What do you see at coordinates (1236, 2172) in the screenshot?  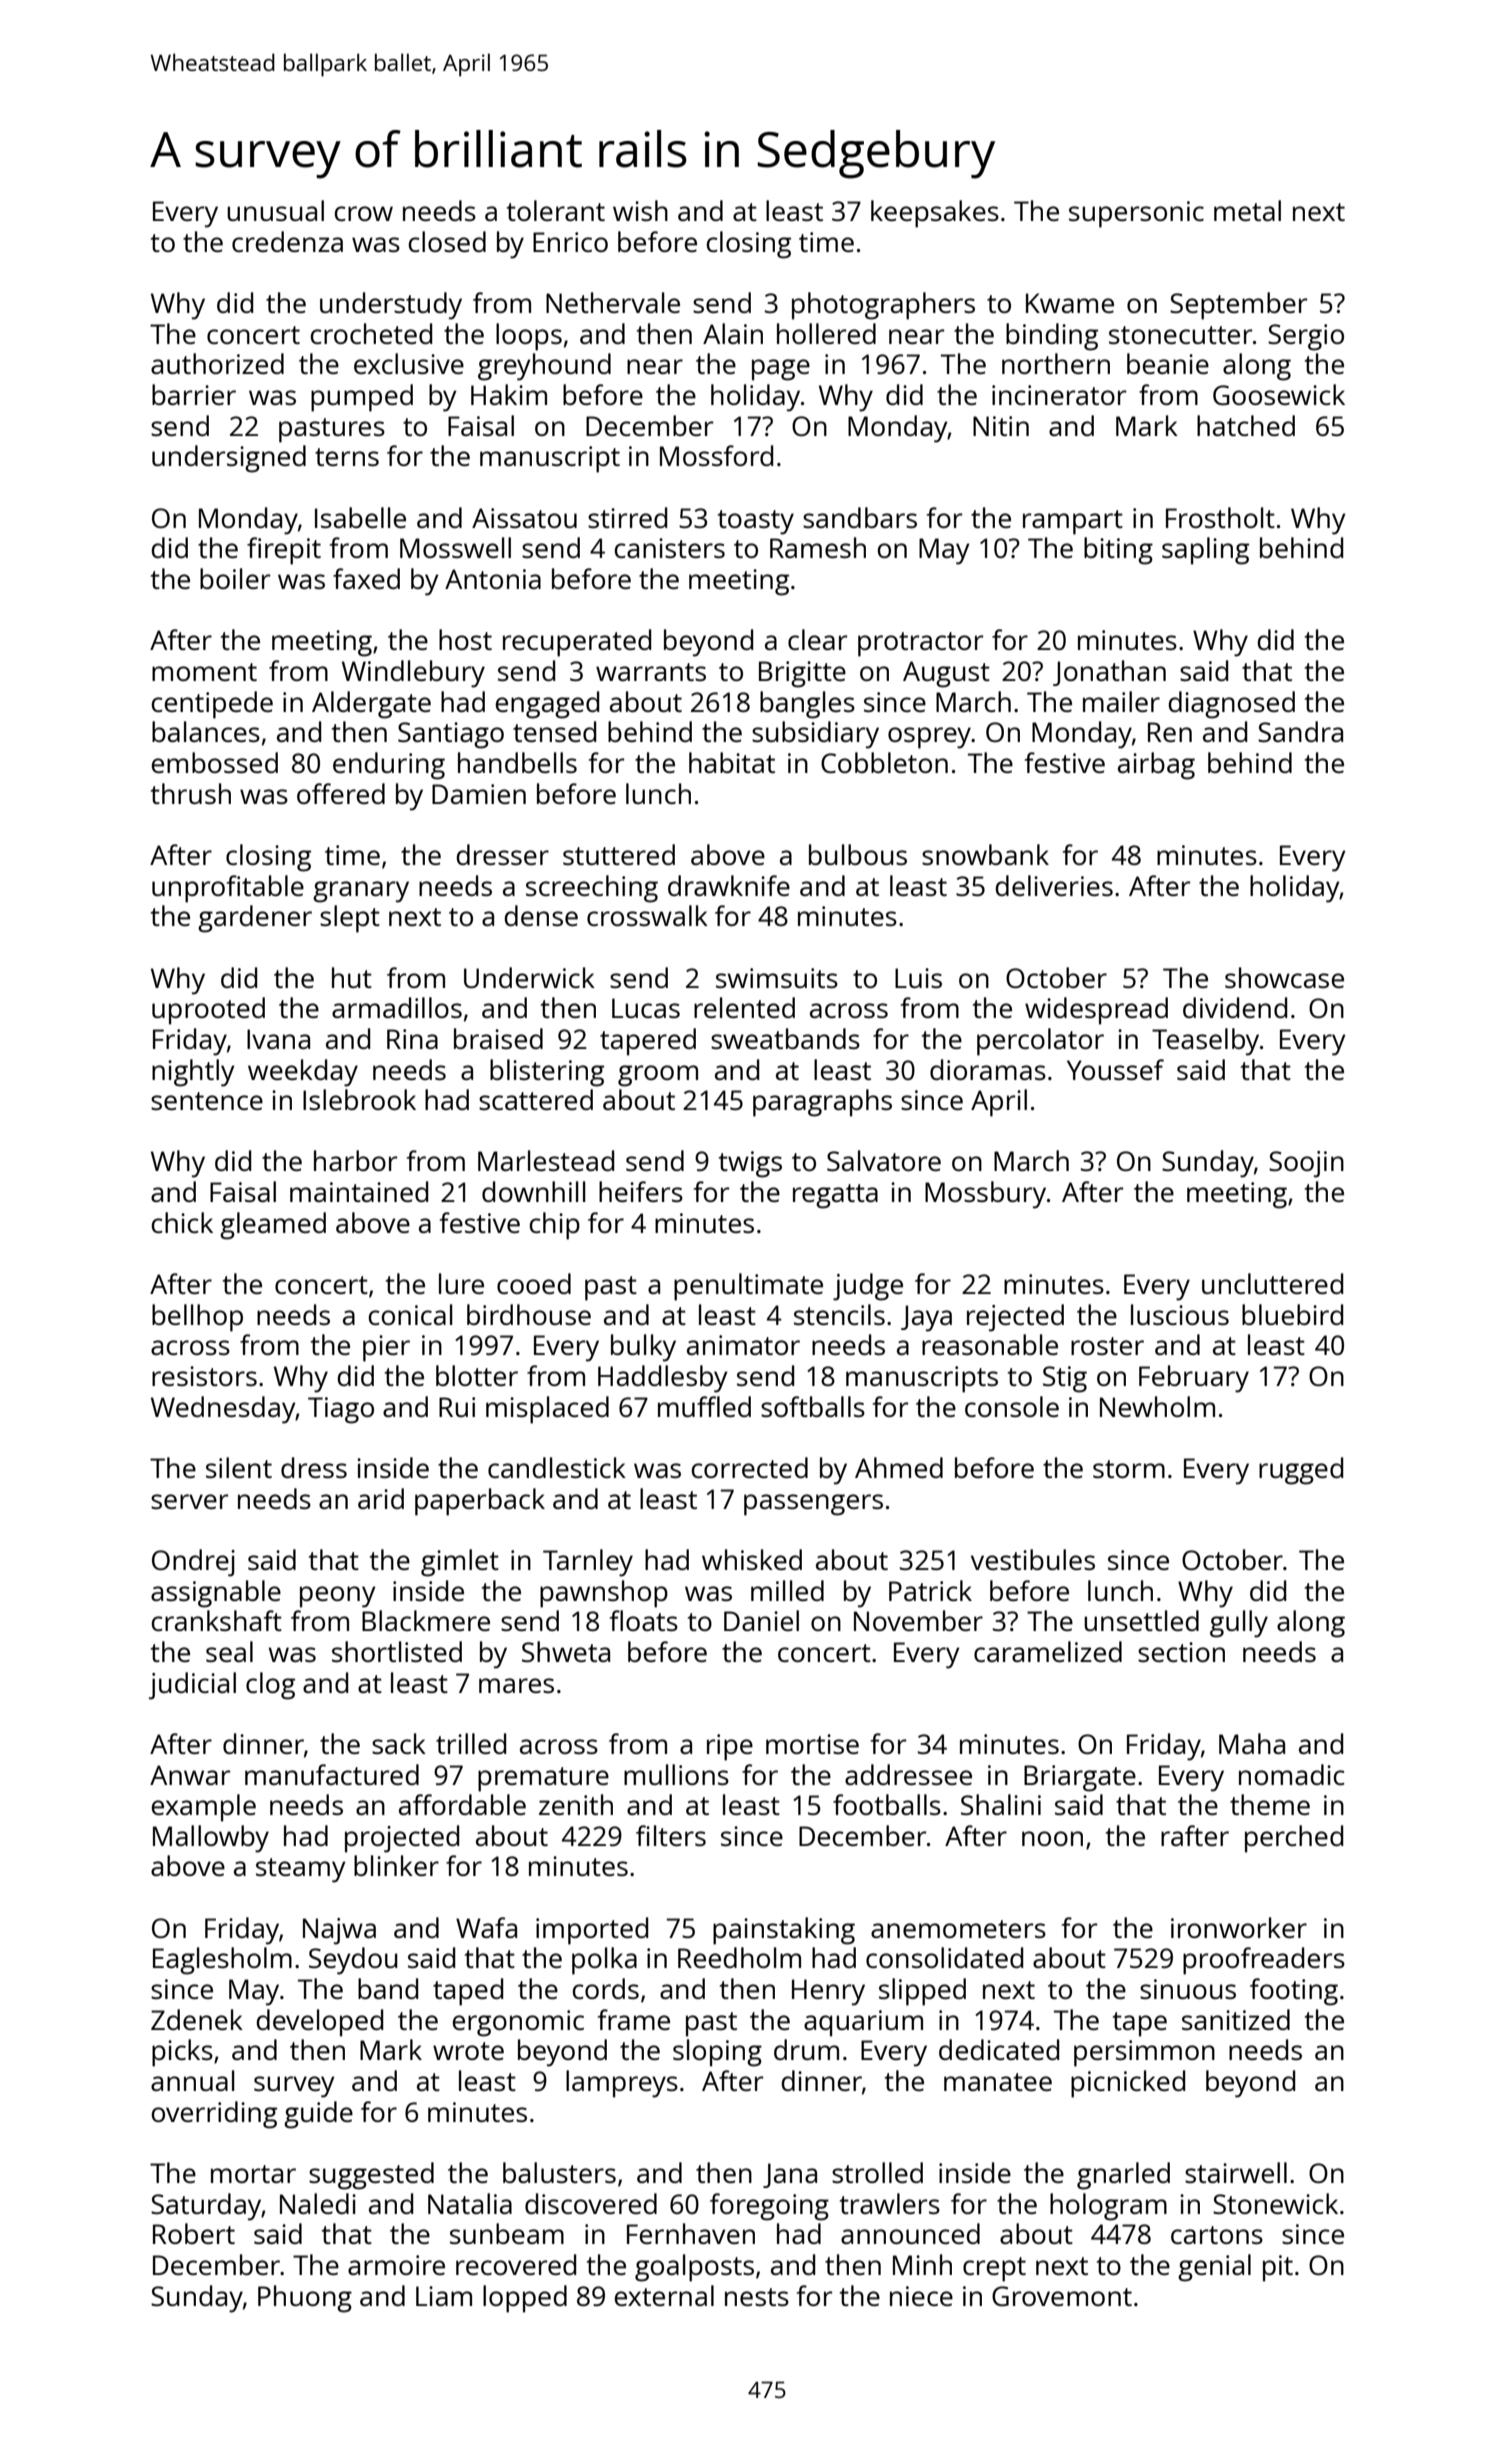 I see `stairwell` at bounding box center [1236, 2172].
